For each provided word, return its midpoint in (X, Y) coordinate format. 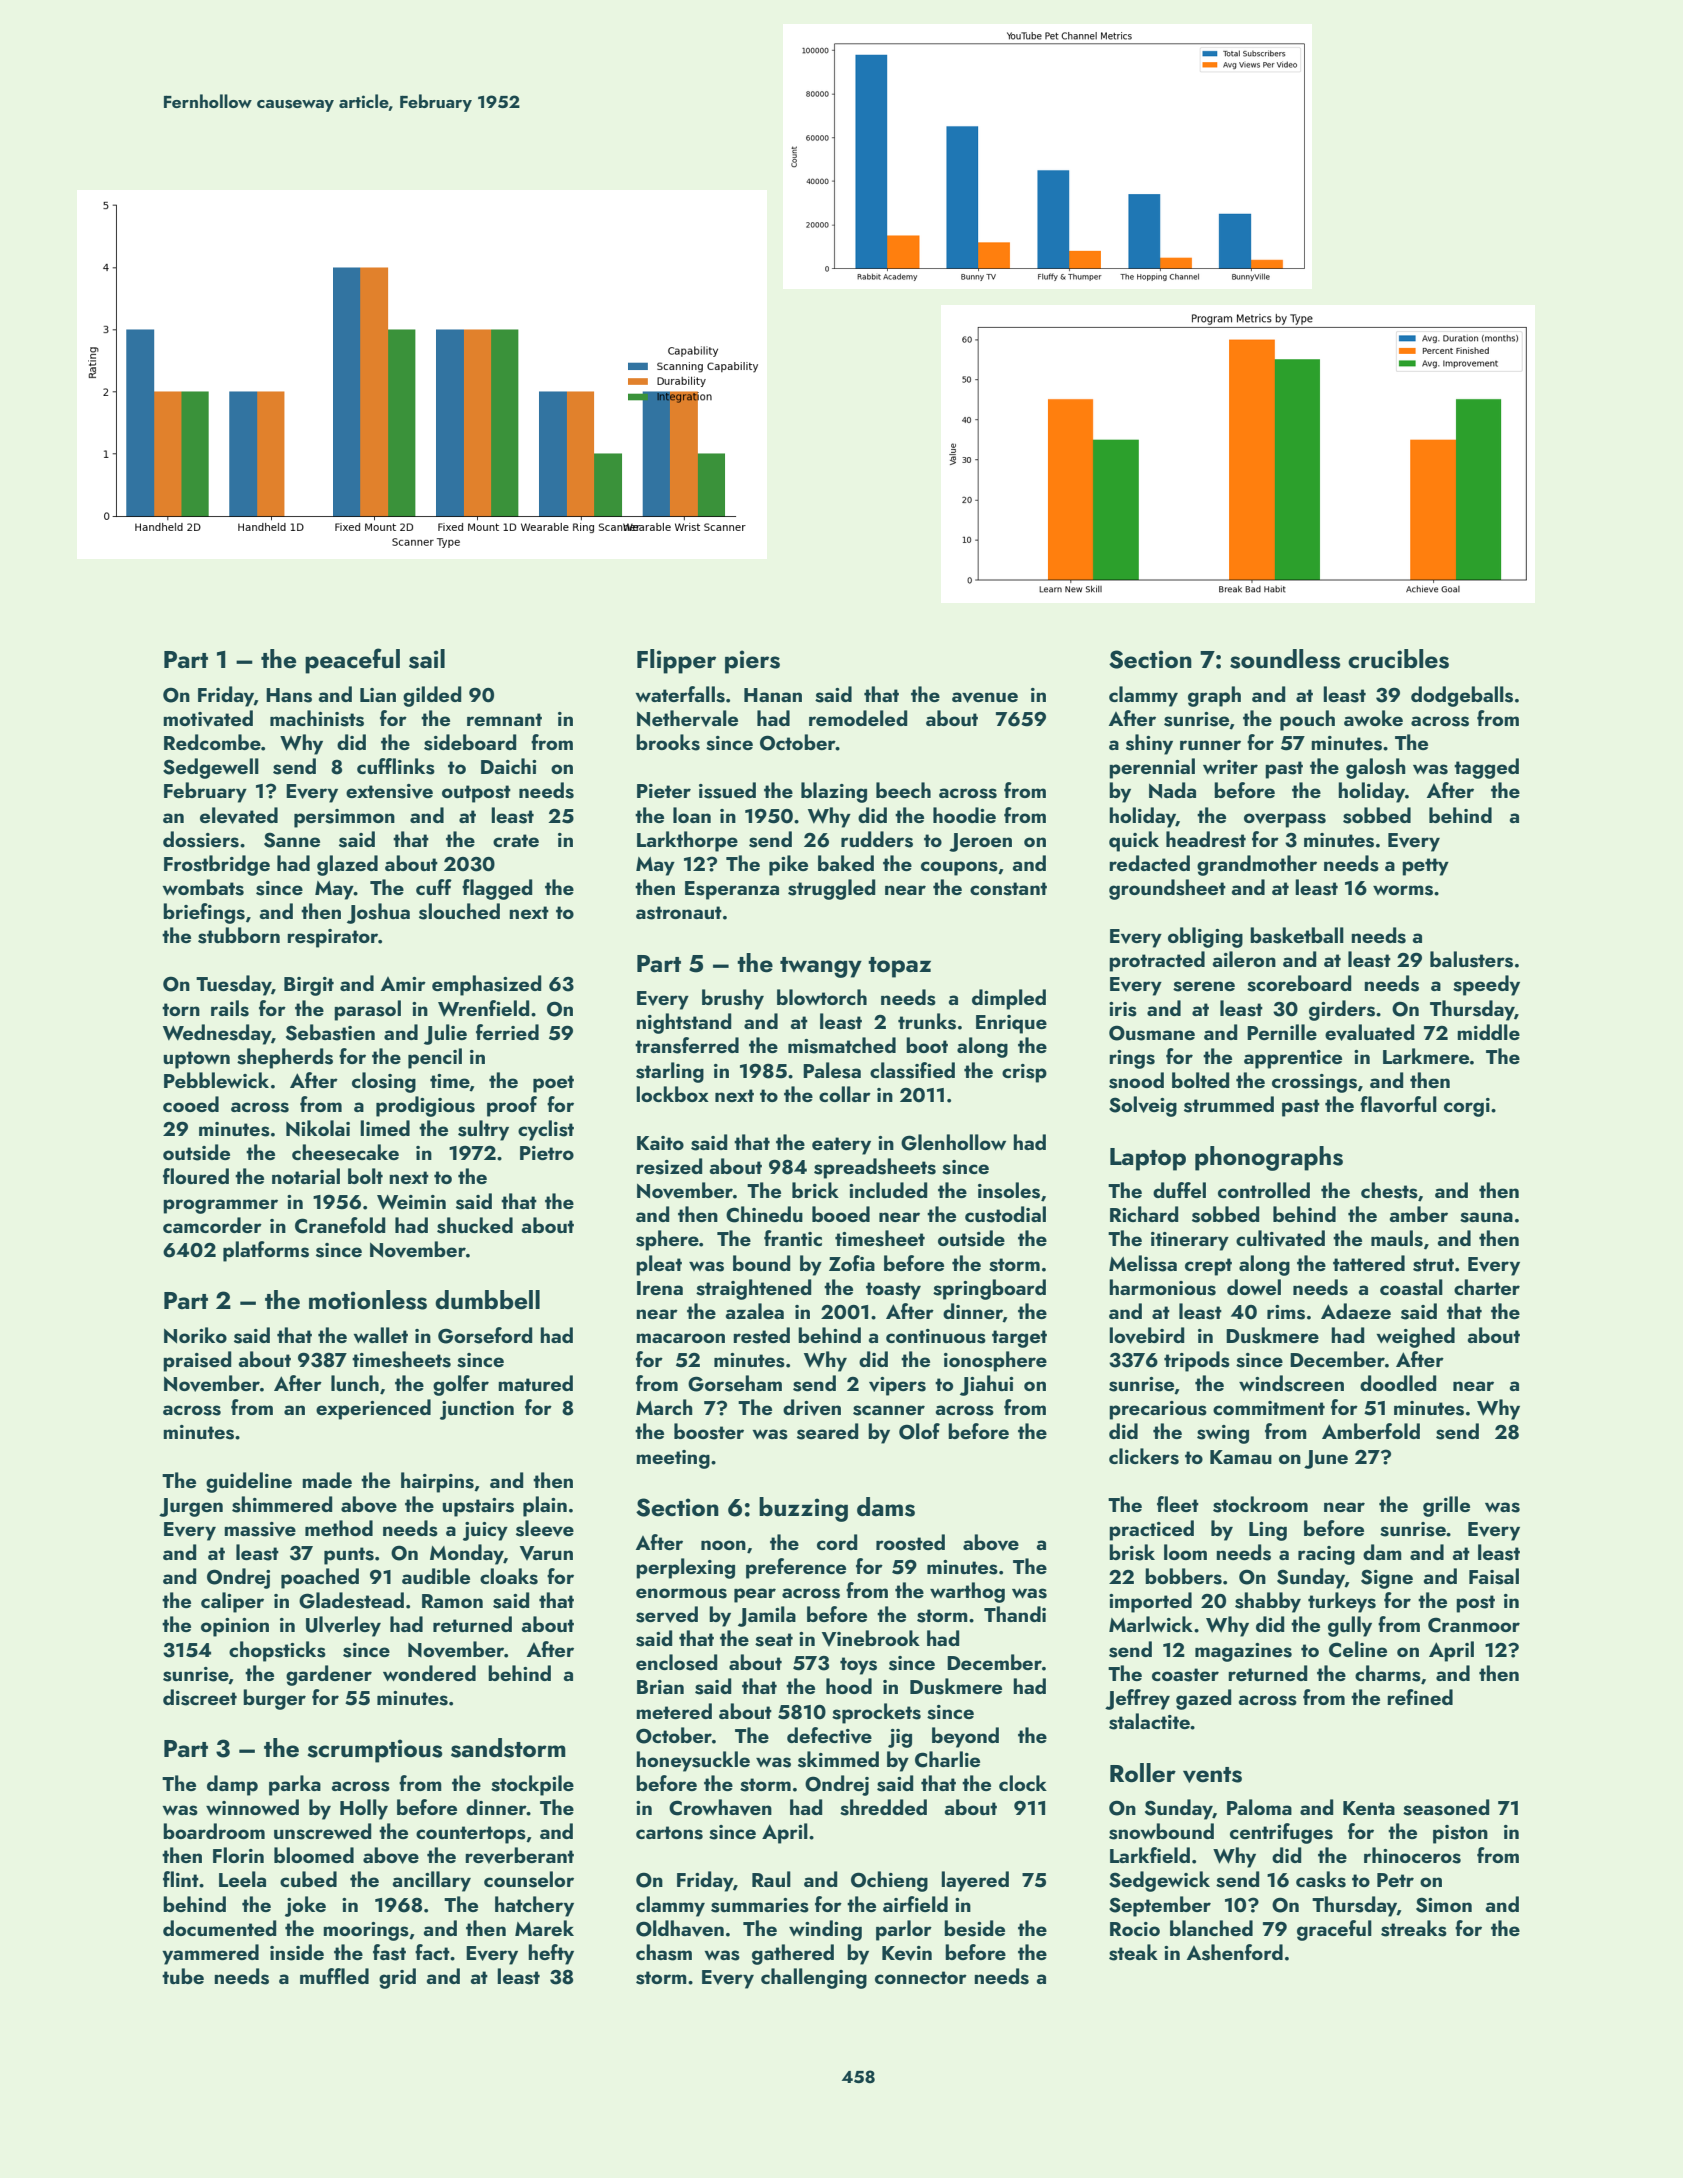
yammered (210, 1954)
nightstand (683, 1023)
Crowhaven (720, 1807)
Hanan (773, 695)
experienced (373, 1409)
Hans (289, 695)
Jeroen (980, 842)
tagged (1486, 768)
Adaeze (1356, 1311)
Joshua (378, 913)
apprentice (1293, 1059)
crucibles (1398, 659)
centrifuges (1281, 1833)
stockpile (532, 1785)
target (1019, 1339)
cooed (191, 1104)
